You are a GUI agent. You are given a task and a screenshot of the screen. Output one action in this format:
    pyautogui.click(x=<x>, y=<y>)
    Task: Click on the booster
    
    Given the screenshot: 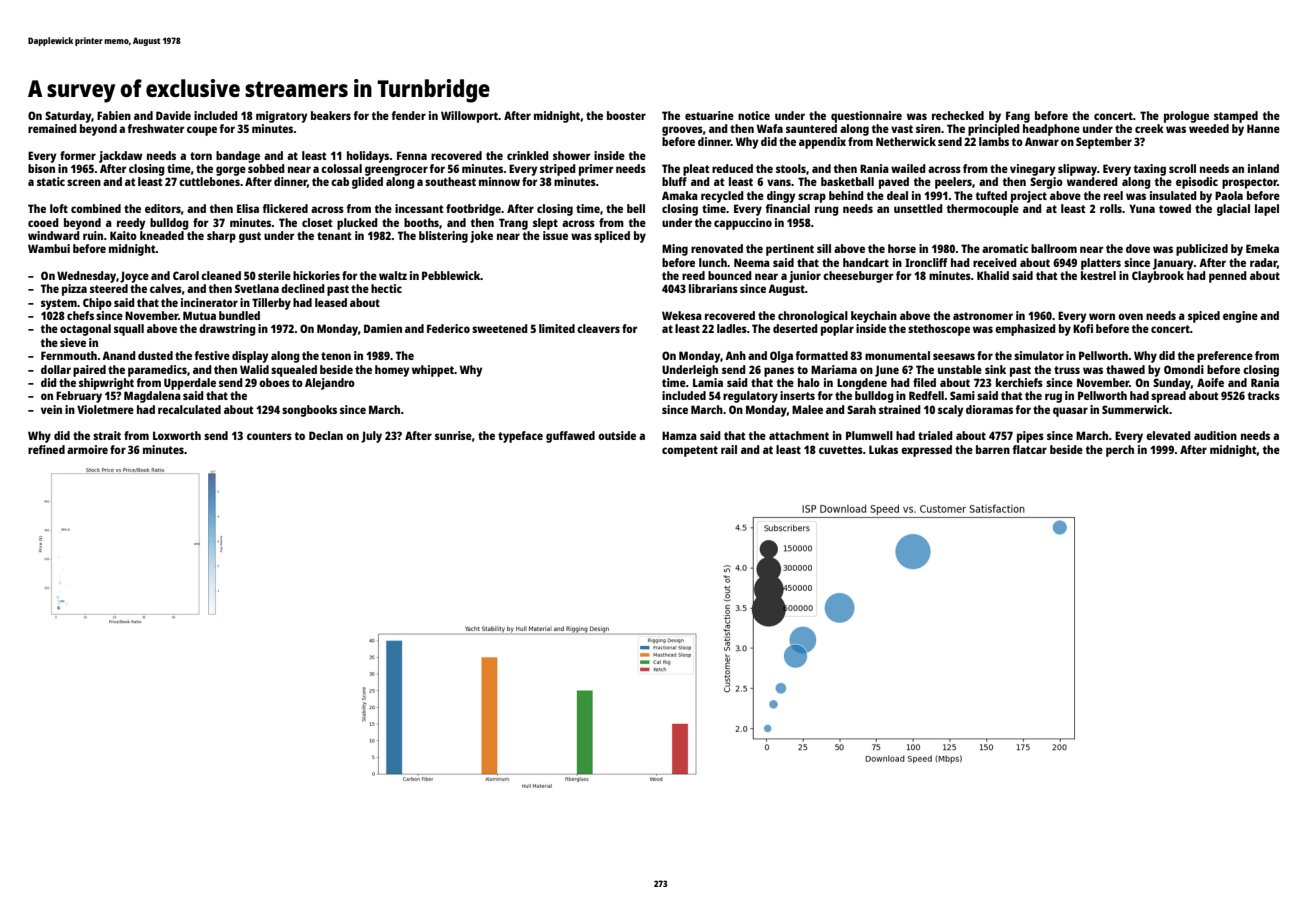 What is the action you would take?
    pyautogui.click(x=626, y=115)
